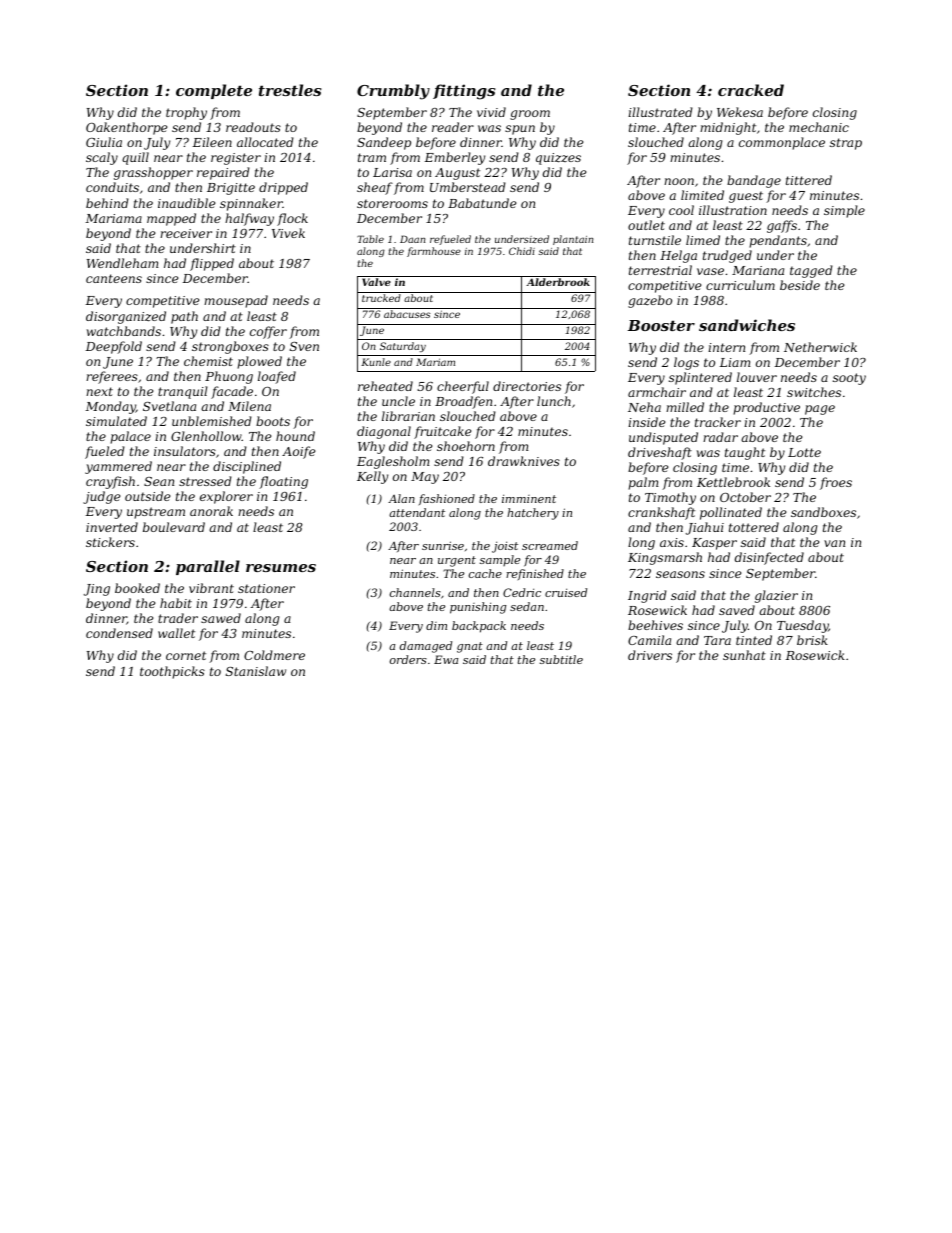 The height and width of the image is (1233, 952). I want to click on mechanic, so click(819, 127).
